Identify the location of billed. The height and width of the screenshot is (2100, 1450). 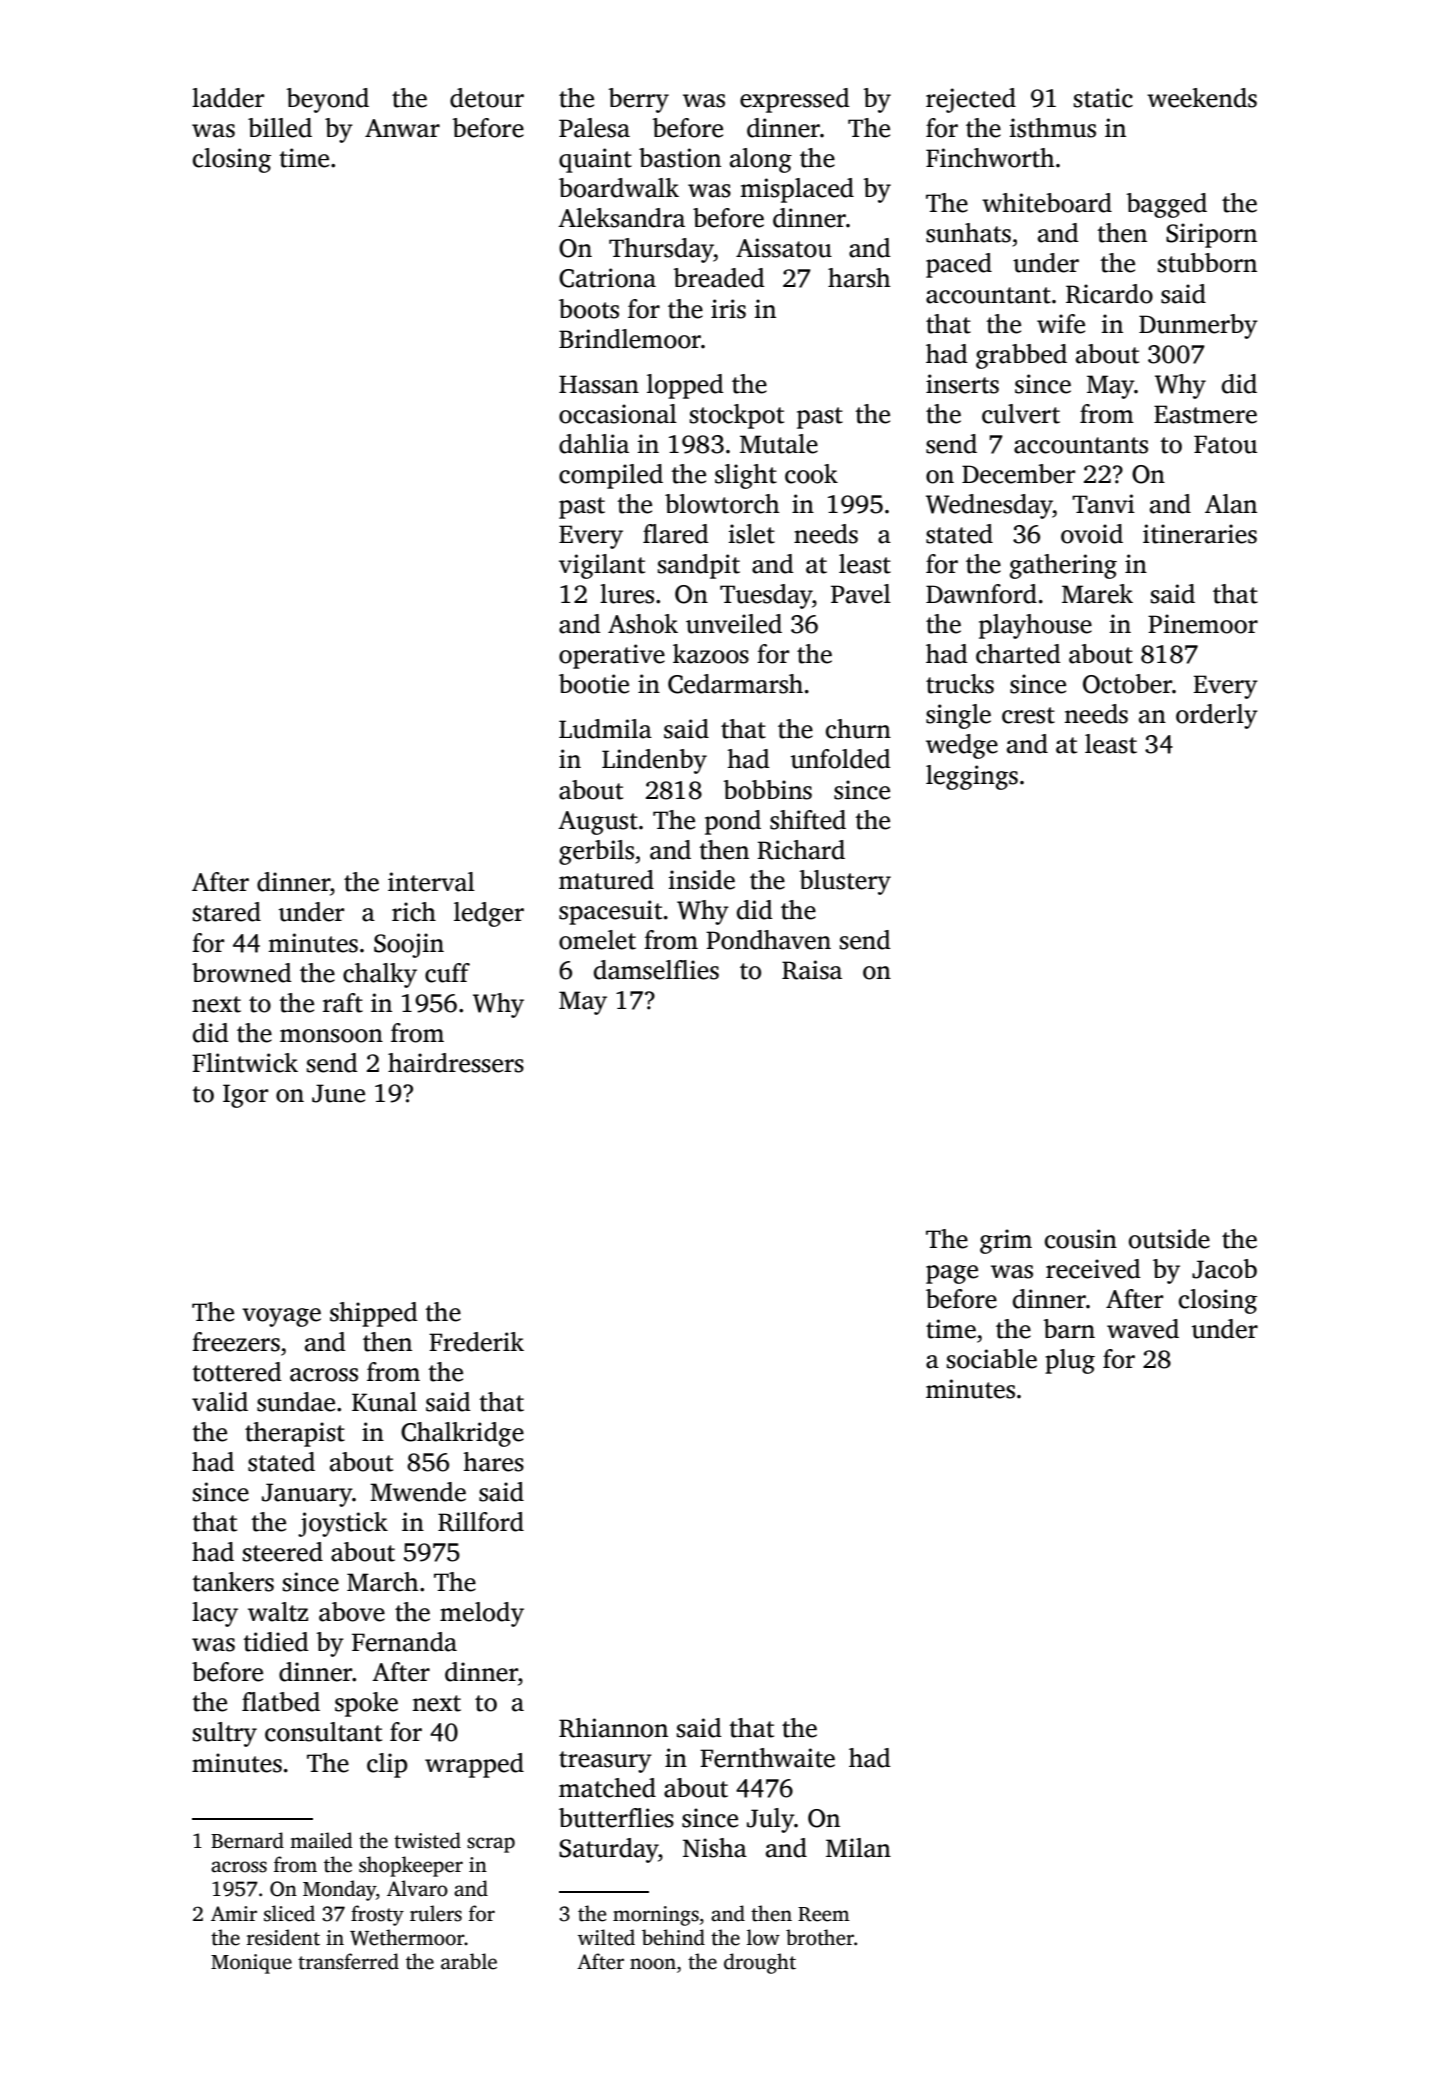
(280, 128).
